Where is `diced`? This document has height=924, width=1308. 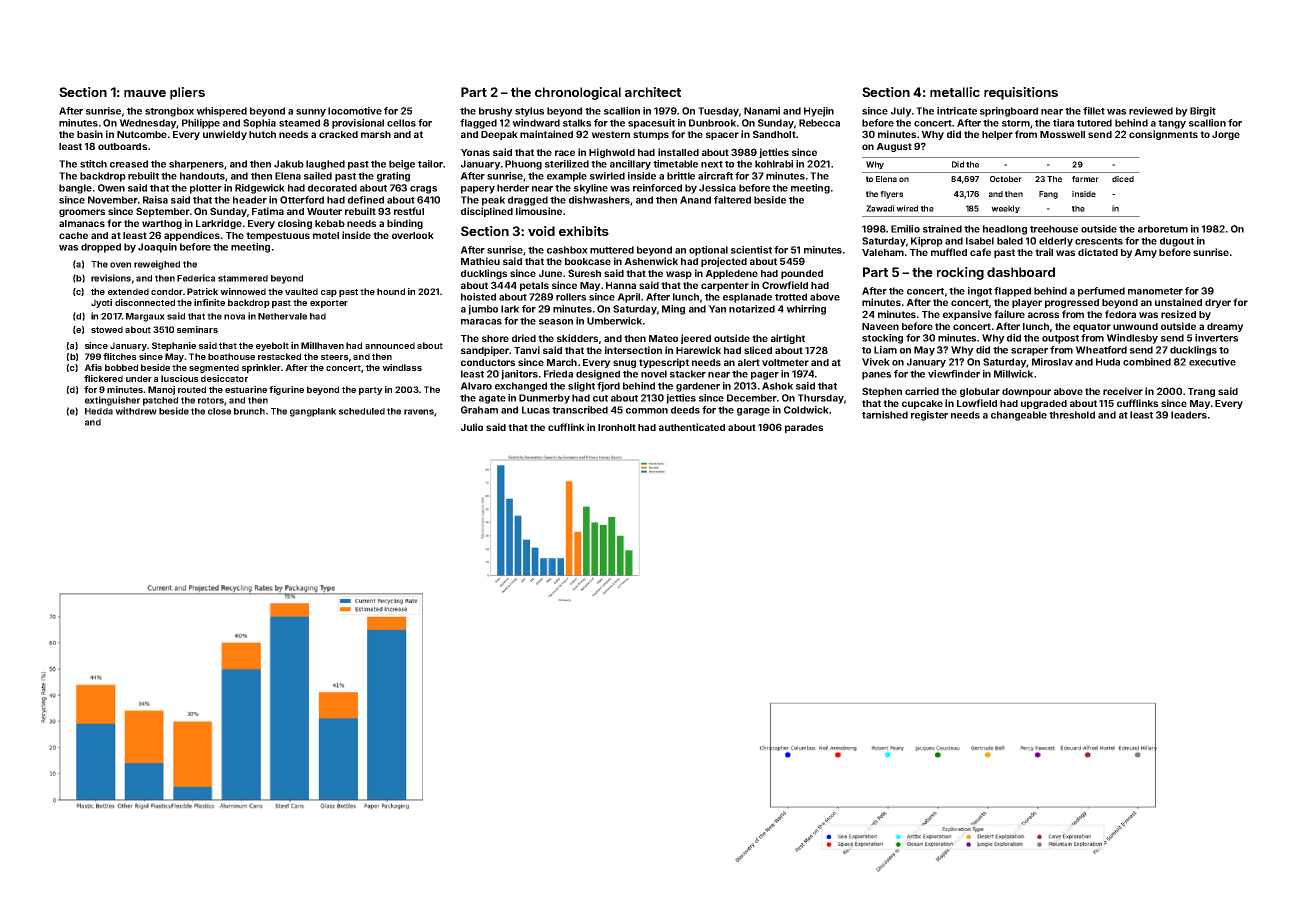
diced is located at coordinates (1123, 179).
